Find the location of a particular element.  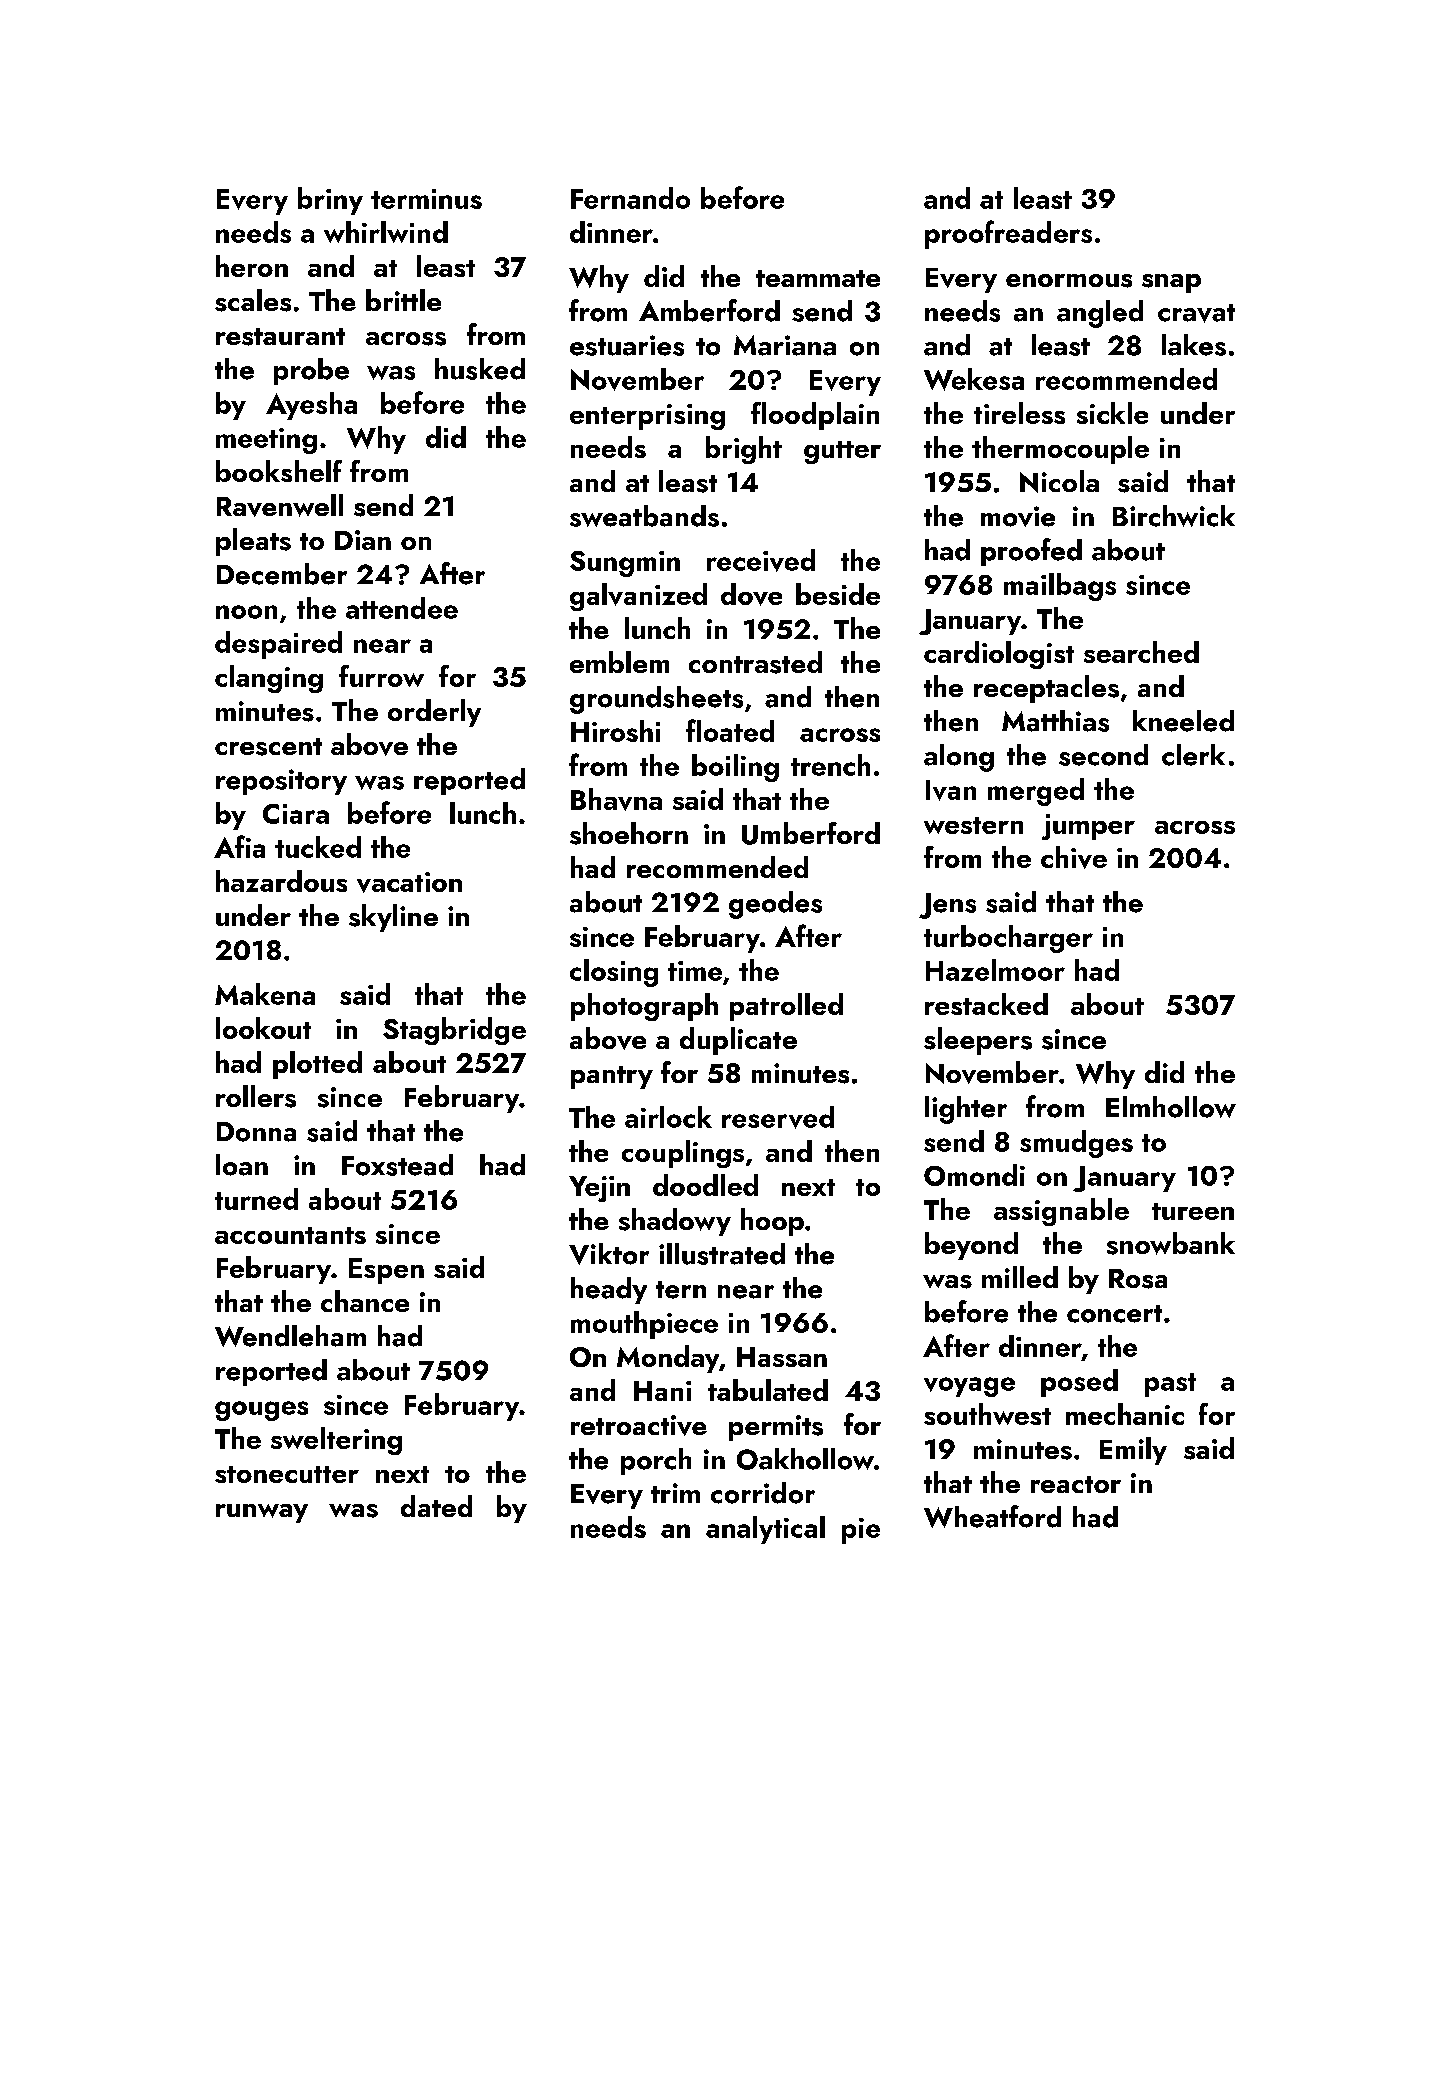

terminus is located at coordinates (426, 199).
